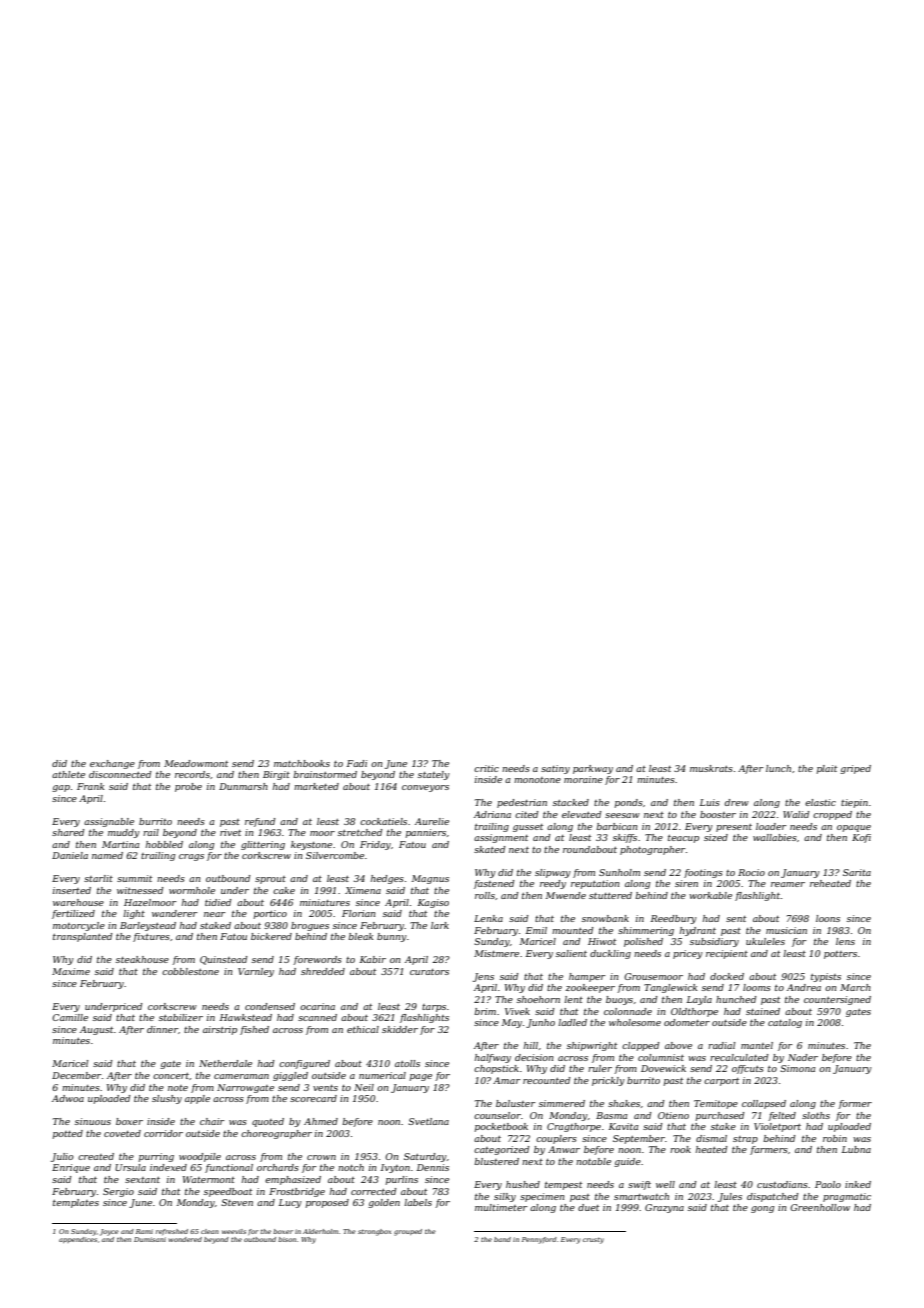  What do you see at coordinates (383, 821) in the screenshot?
I see `cockatiels` at bounding box center [383, 821].
